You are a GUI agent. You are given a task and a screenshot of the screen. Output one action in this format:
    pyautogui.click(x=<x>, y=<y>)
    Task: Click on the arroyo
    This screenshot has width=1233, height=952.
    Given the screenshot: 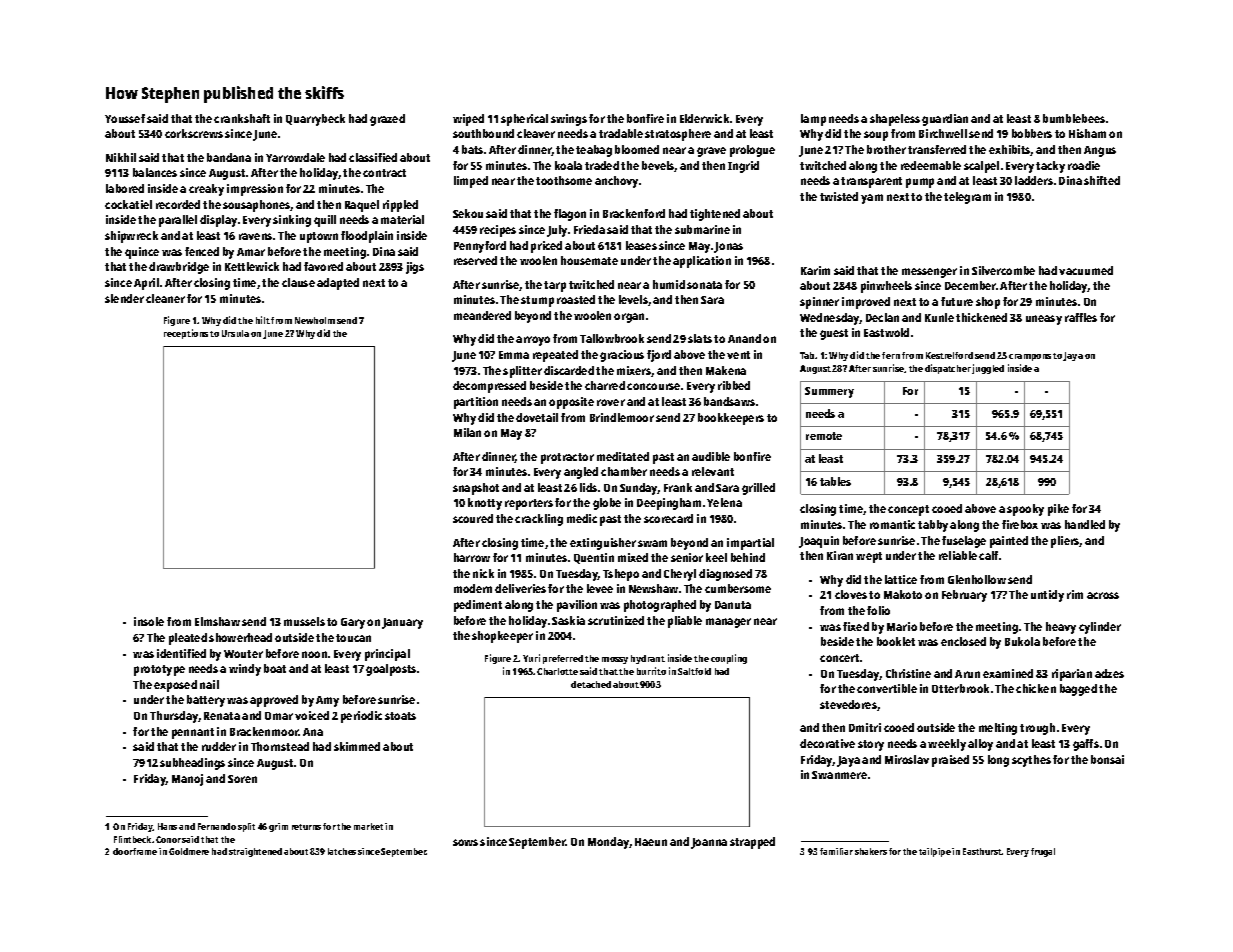 What is the action you would take?
    pyautogui.click(x=533, y=341)
